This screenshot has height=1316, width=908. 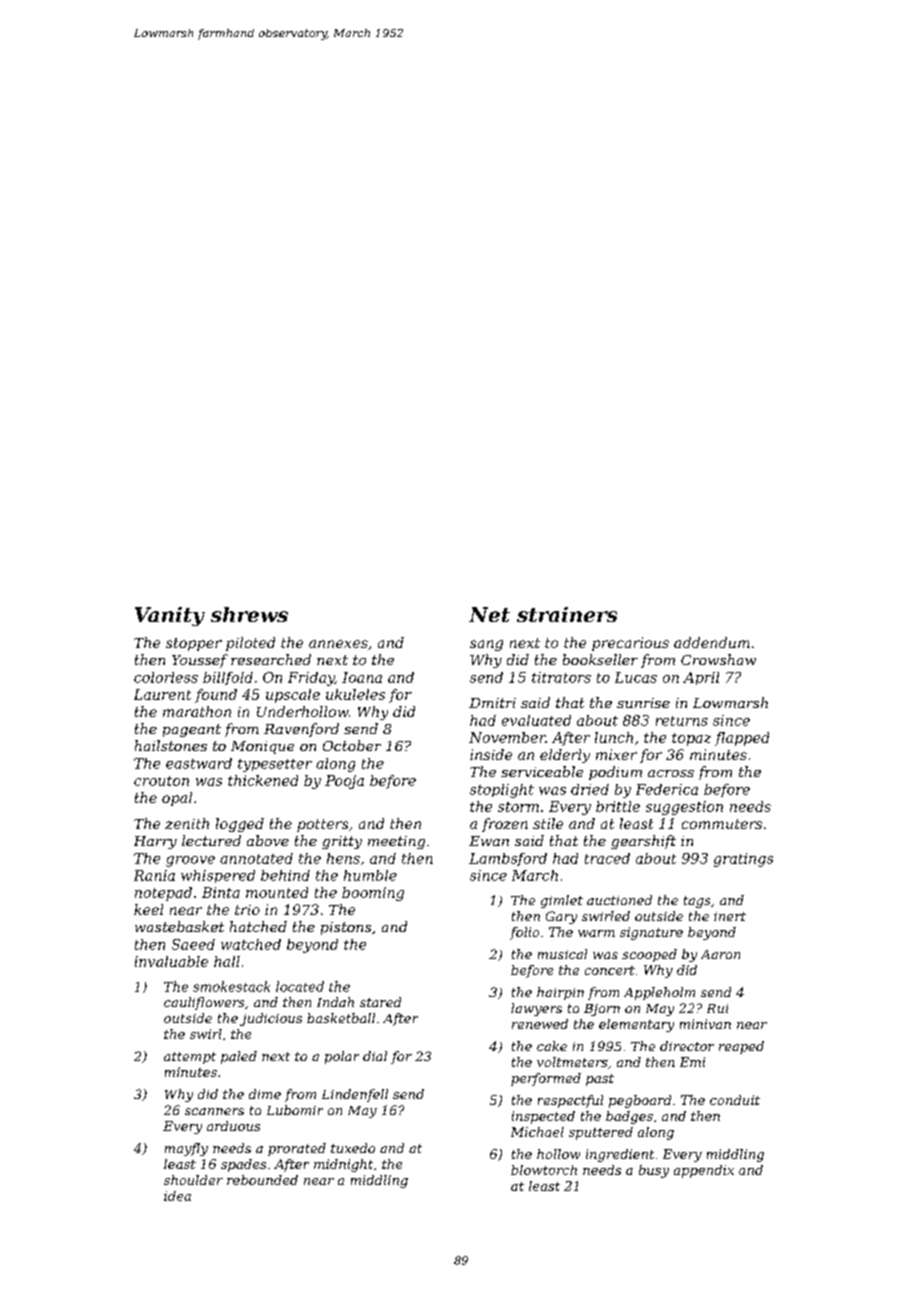 What do you see at coordinates (343, 1165) in the screenshot?
I see `midnight` at bounding box center [343, 1165].
